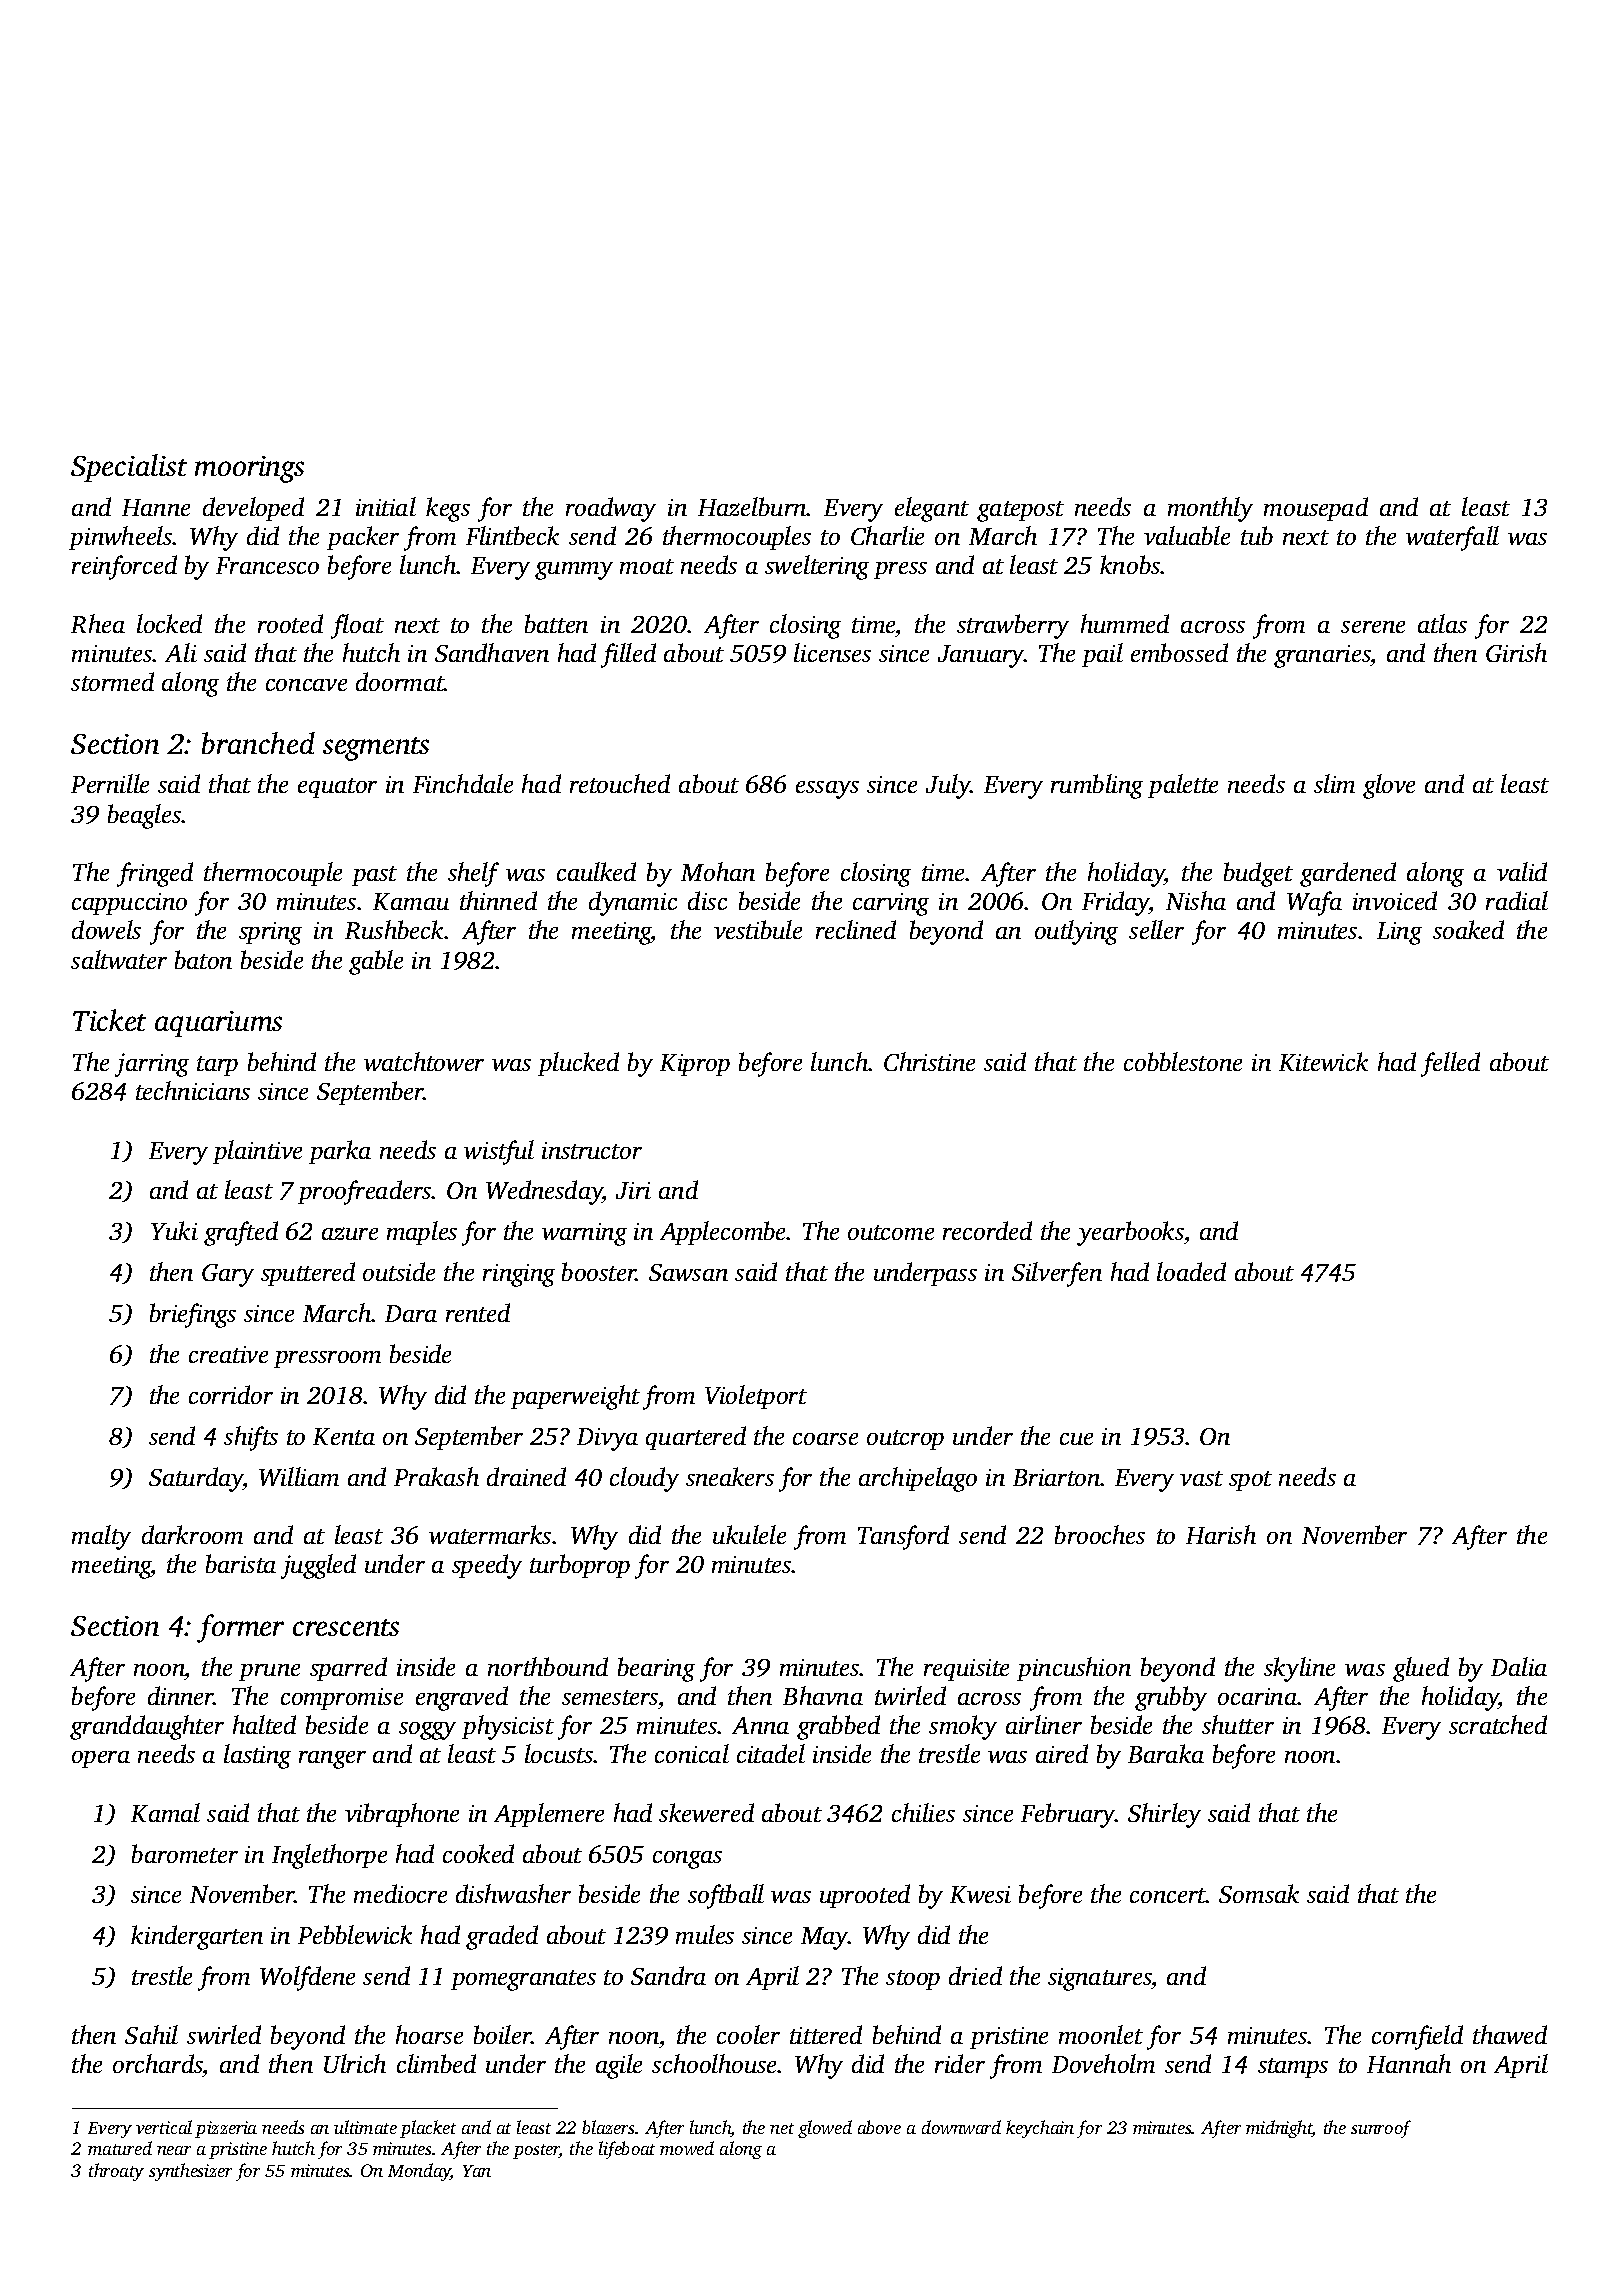  What do you see at coordinates (192, 1534) in the page?
I see `darkroom` at bounding box center [192, 1534].
